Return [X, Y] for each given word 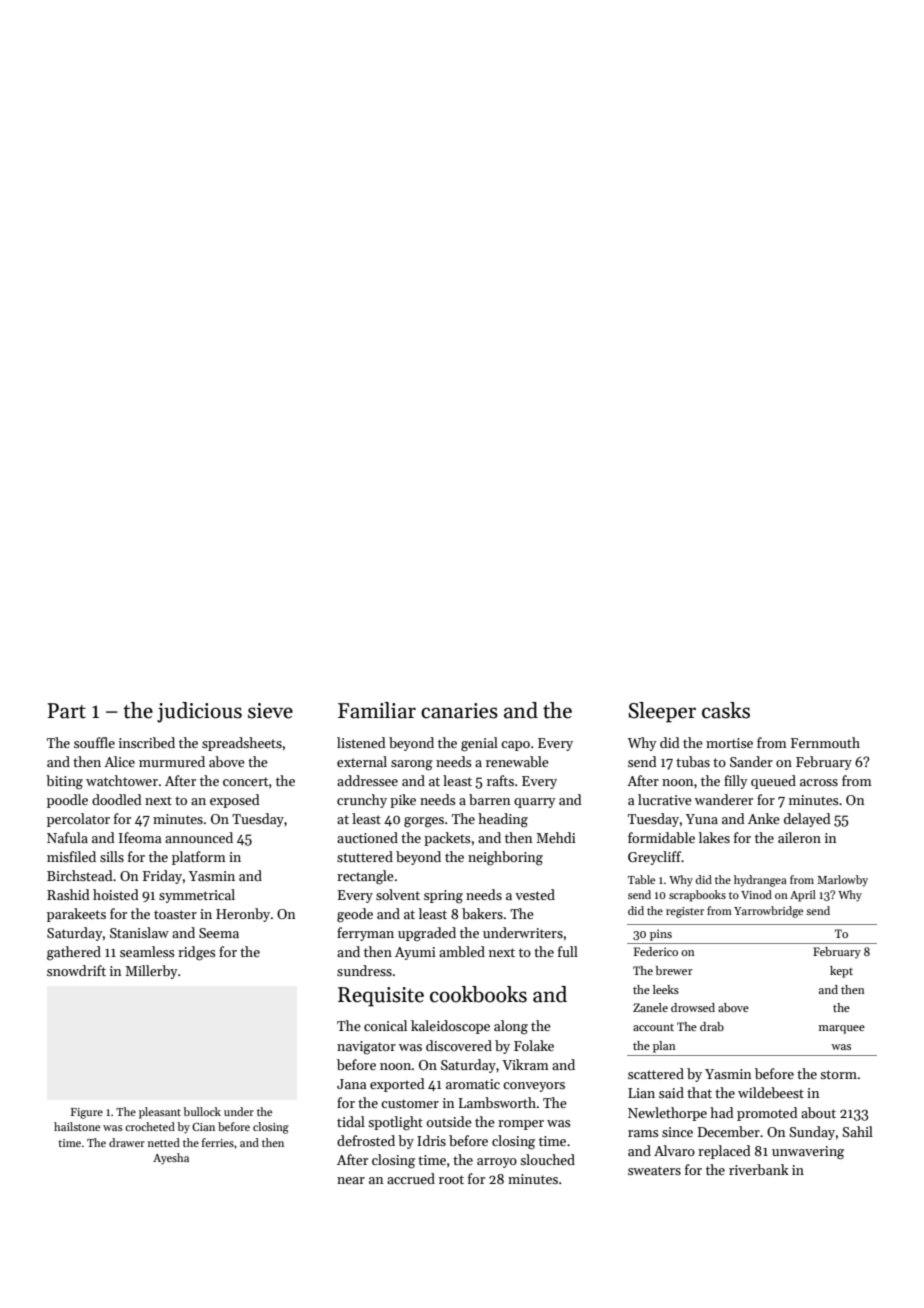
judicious [199, 712]
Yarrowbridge [768, 912]
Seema [219, 933]
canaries [459, 711]
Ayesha [171, 1159]
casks [726, 710]
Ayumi [415, 953]
